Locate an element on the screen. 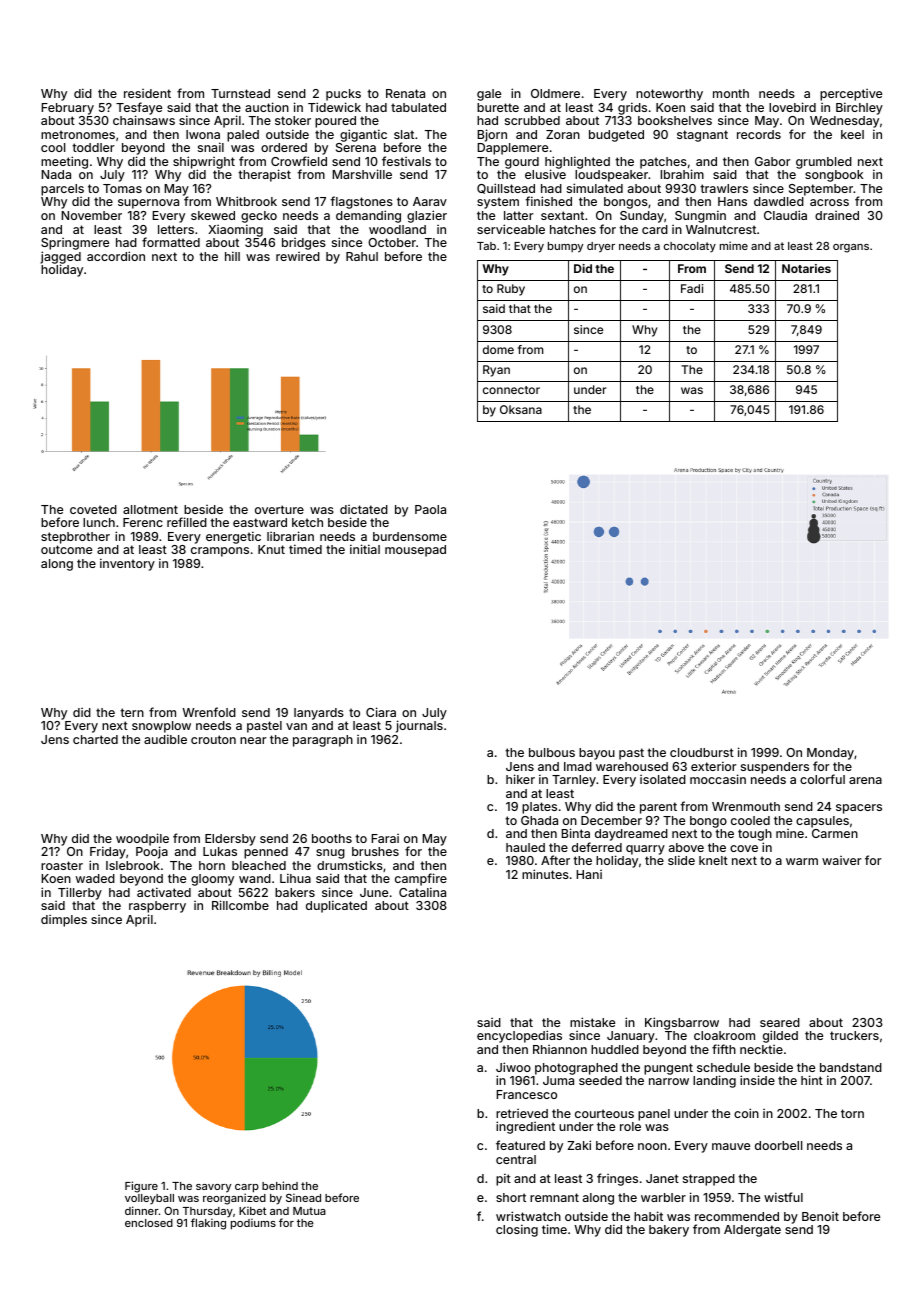 This screenshot has width=924, height=1308. perceptive is located at coordinates (851, 95).
